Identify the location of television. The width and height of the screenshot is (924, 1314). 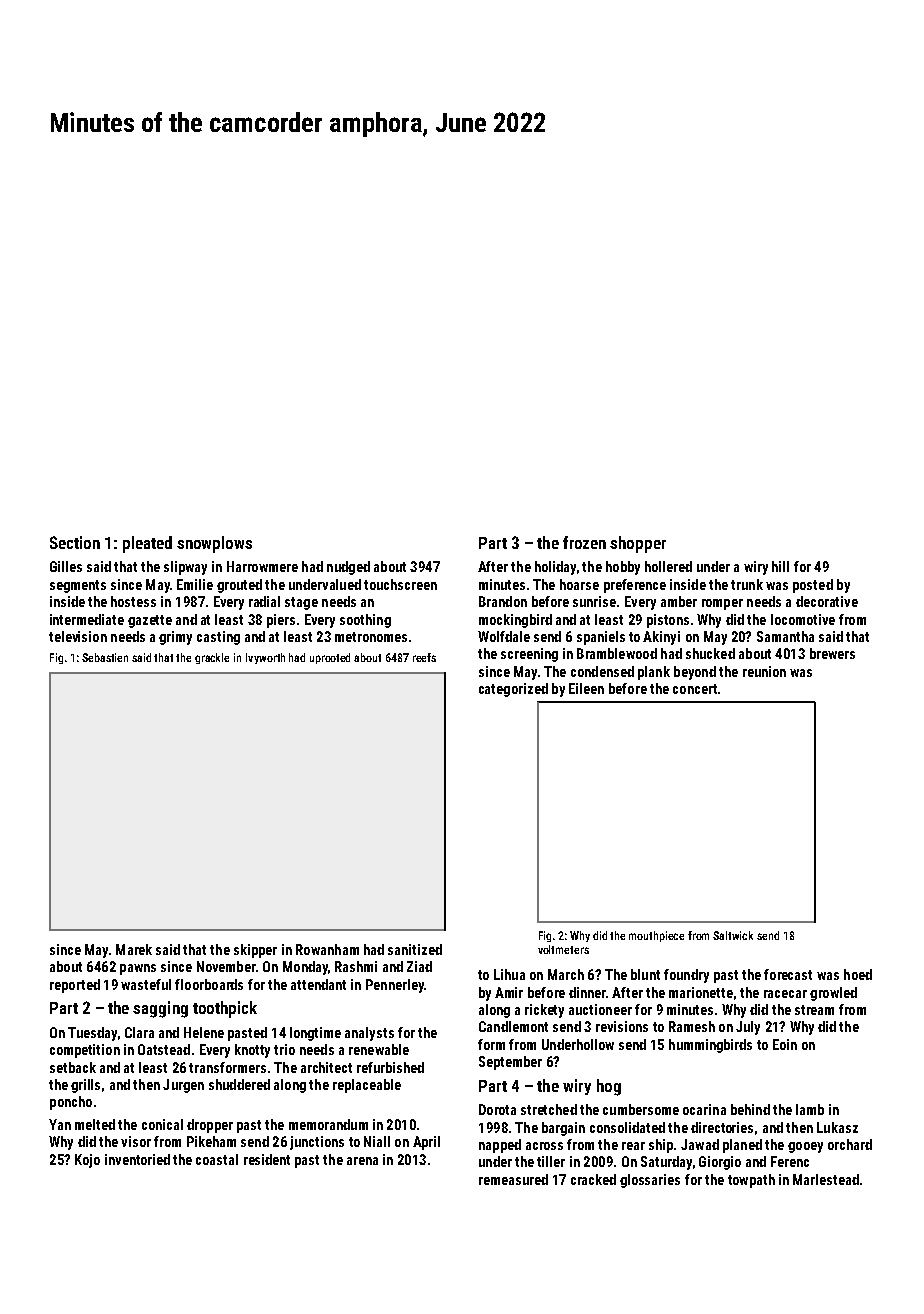
(78, 636).
